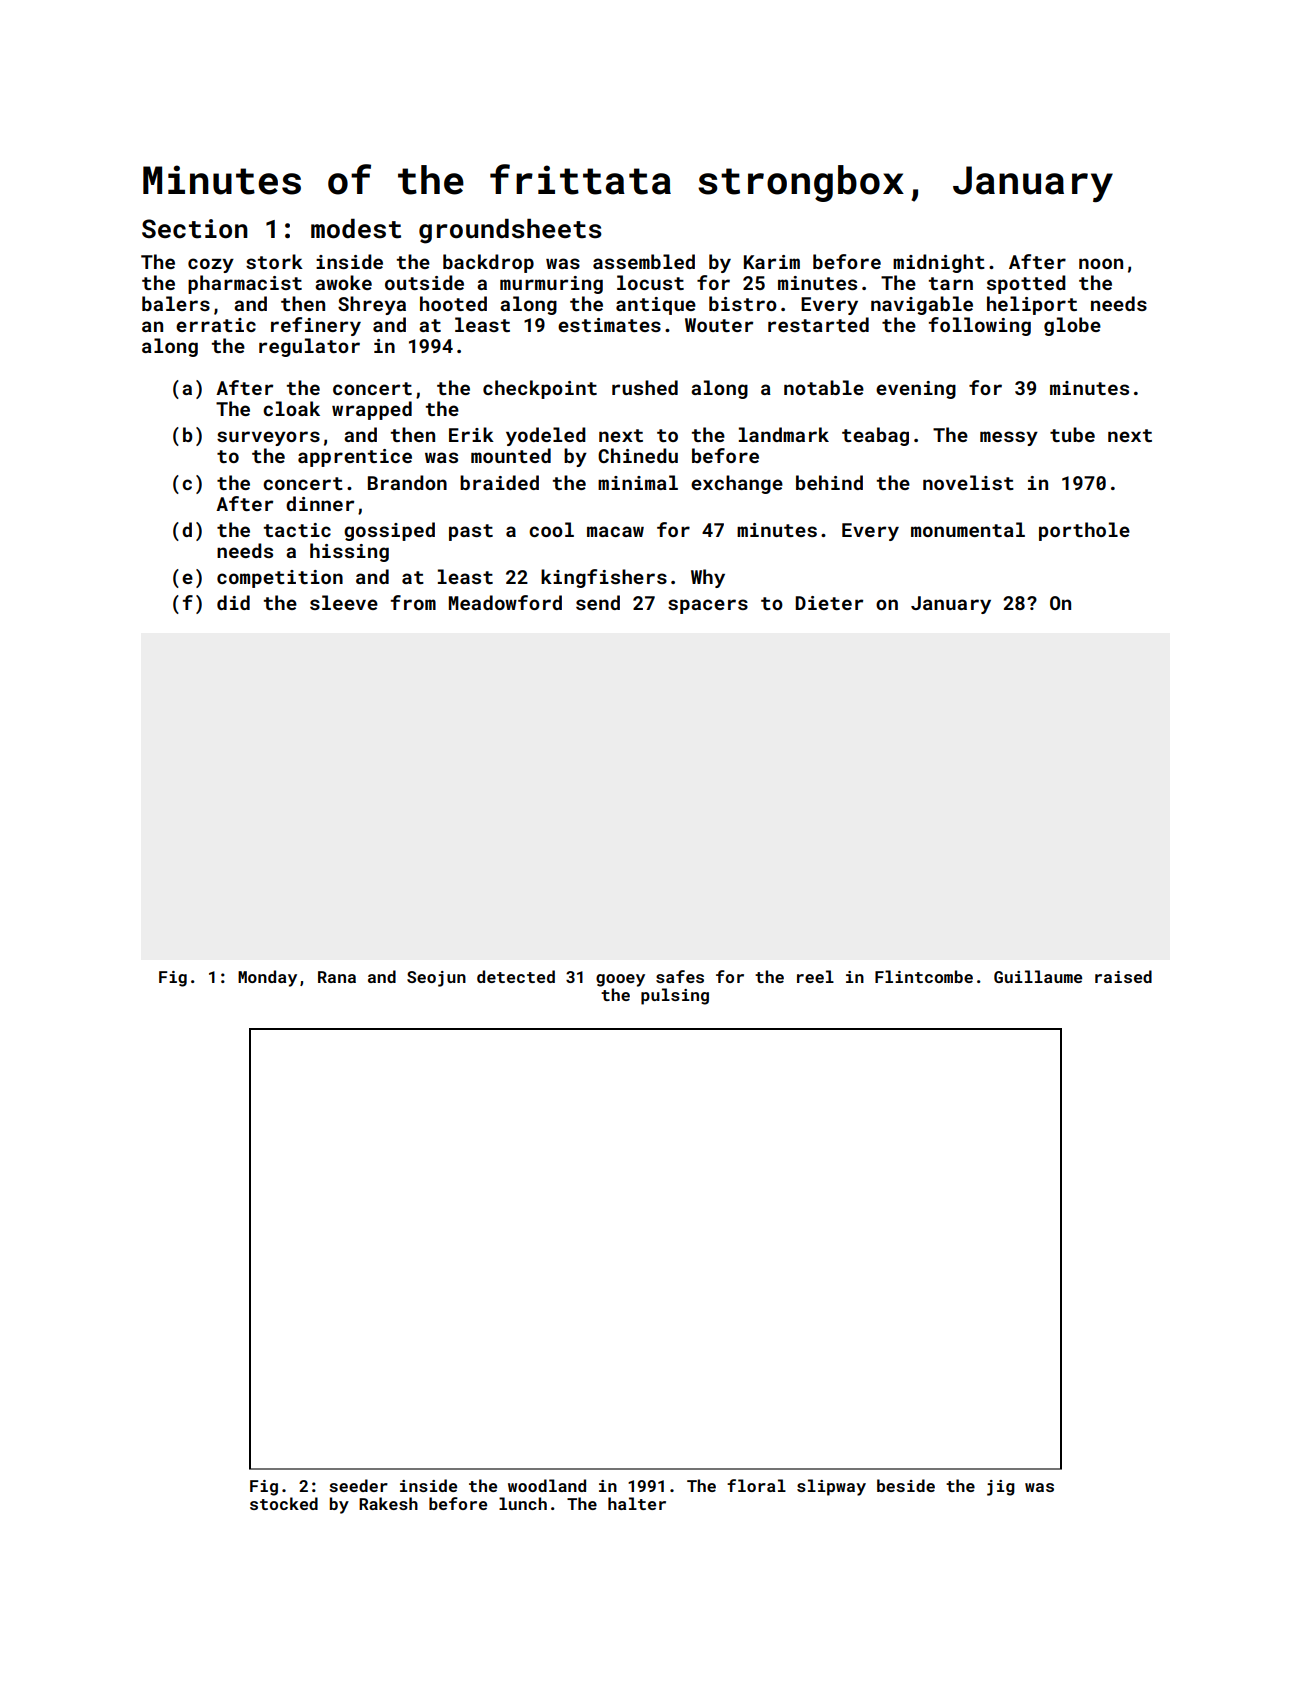 The width and height of the document is (1311, 1696). What do you see at coordinates (1001, 1488) in the document?
I see `jig` at bounding box center [1001, 1488].
